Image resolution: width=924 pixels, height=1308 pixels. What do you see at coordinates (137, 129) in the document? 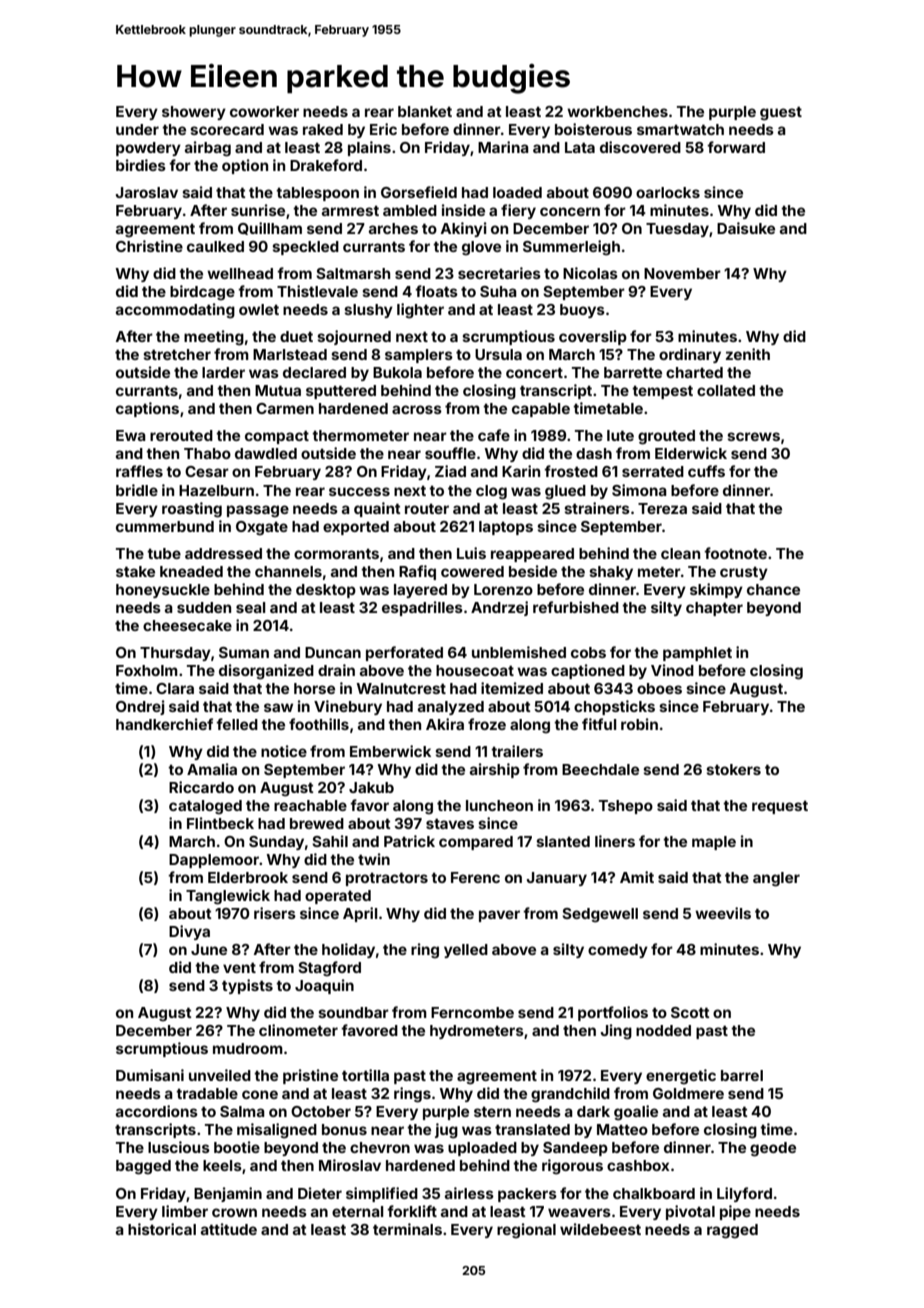
I see `under` at bounding box center [137, 129].
